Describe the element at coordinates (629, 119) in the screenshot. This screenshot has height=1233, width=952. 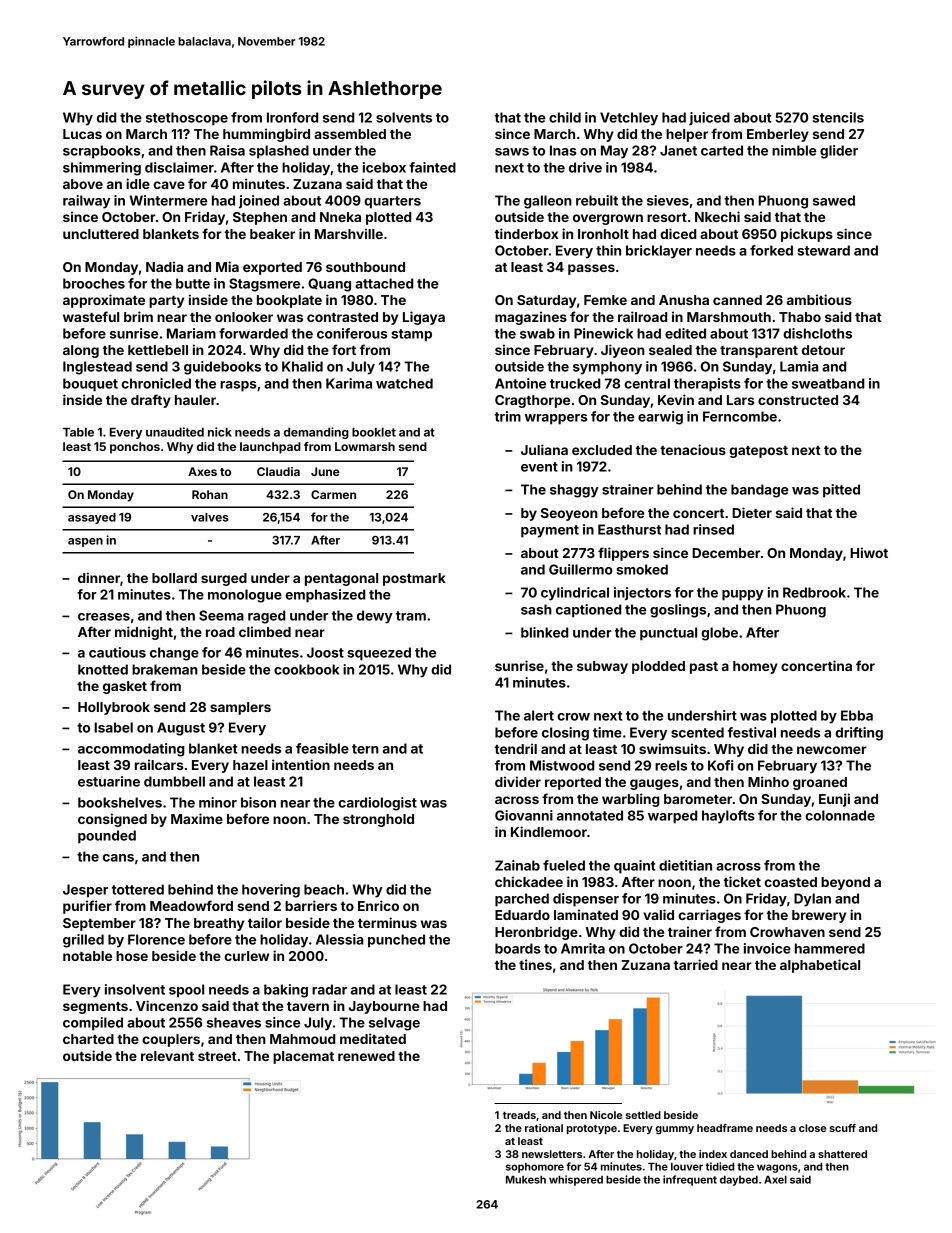
I see `Vetchley` at that location.
